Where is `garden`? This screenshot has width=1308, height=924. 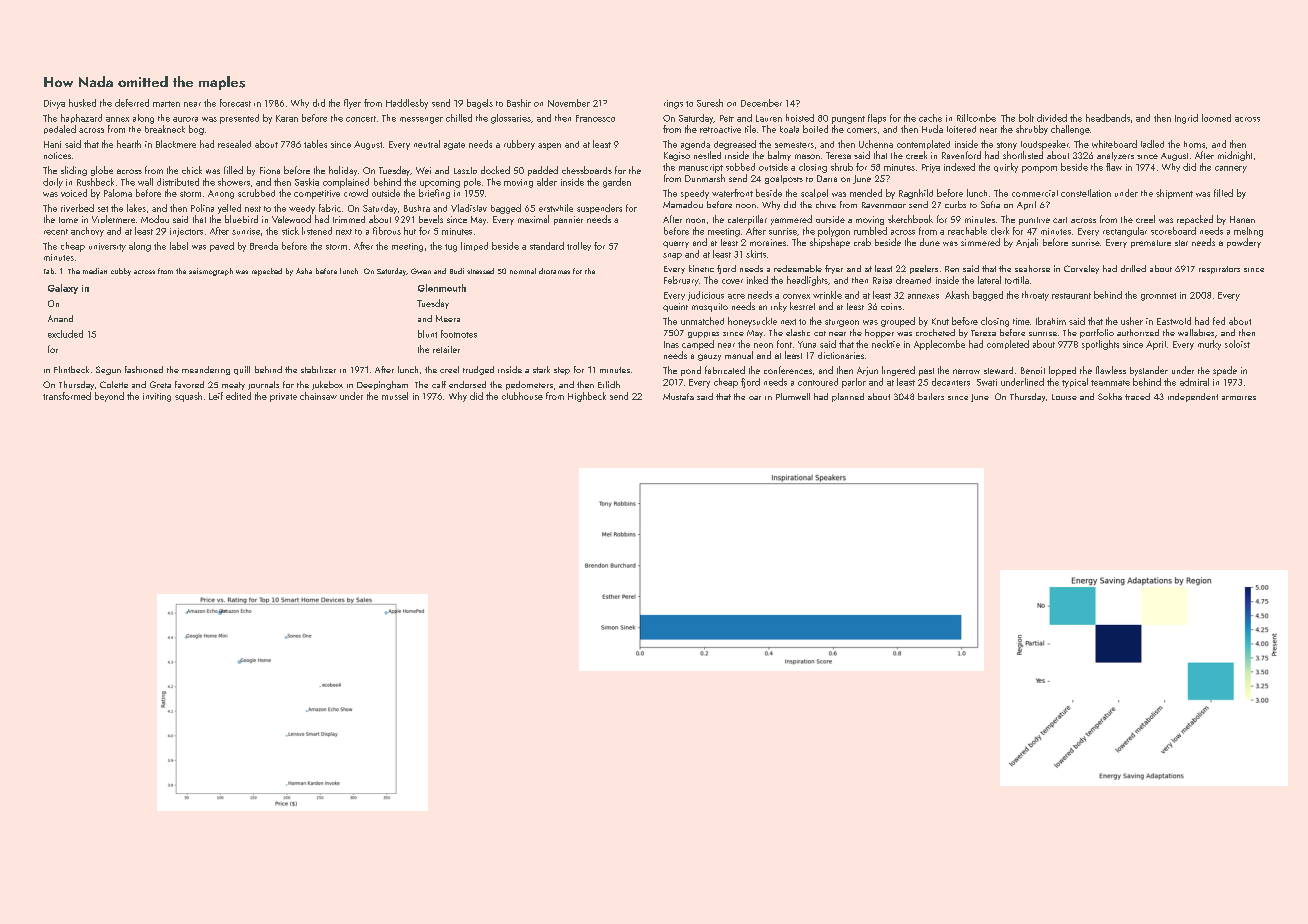 garden is located at coordinates (617, 183).
